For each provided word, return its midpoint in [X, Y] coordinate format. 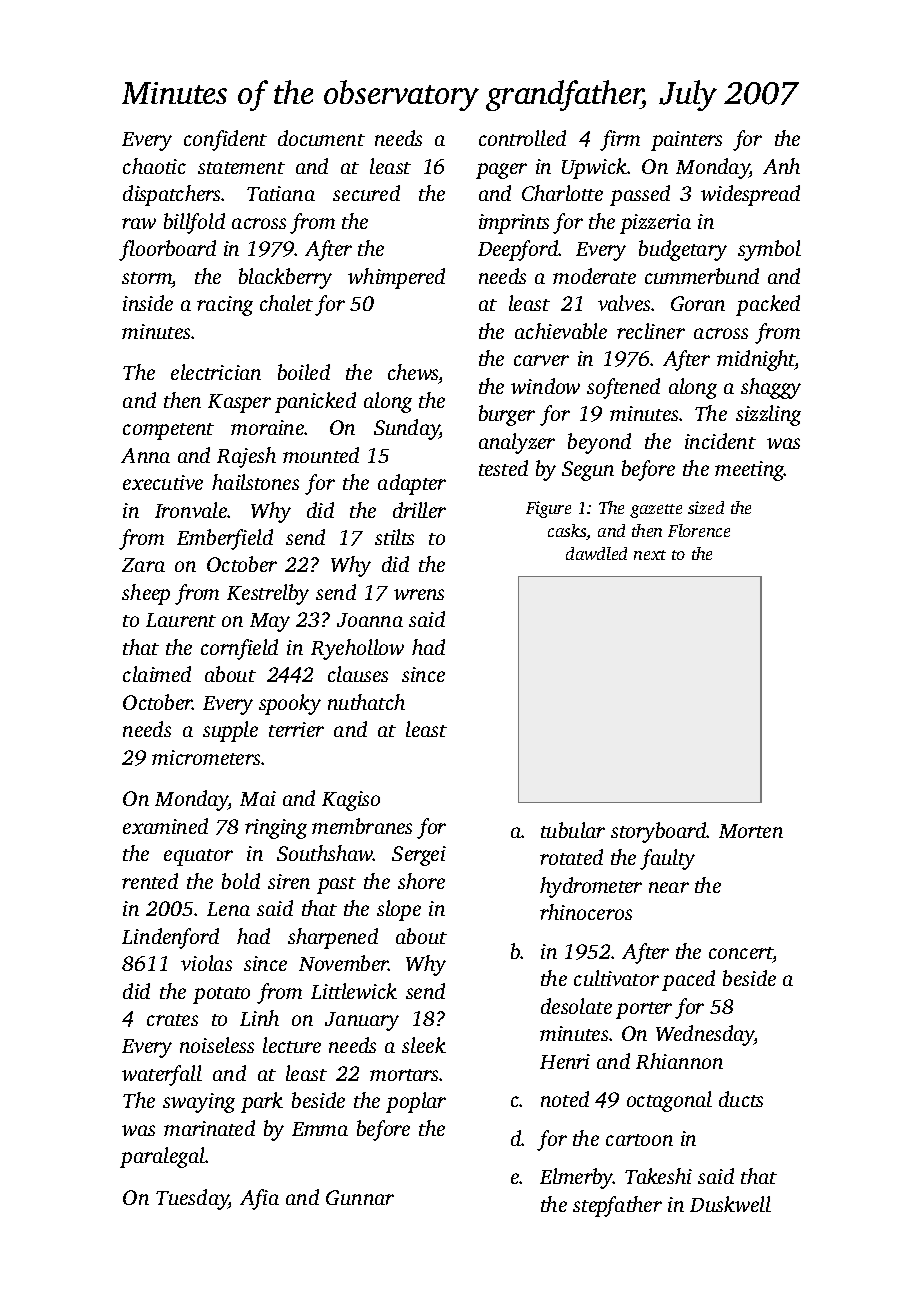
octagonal [669, 1101]
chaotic [154, 166]
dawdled [596, 553]
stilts [394, 537]
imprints [514, 224]
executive [163, 482]
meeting [749, 471]
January [362, 1021]
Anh [781, 166]
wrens [419, 594]
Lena [228, 909]
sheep [146, 594]
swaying [199, 1103]
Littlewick [354, 991]
